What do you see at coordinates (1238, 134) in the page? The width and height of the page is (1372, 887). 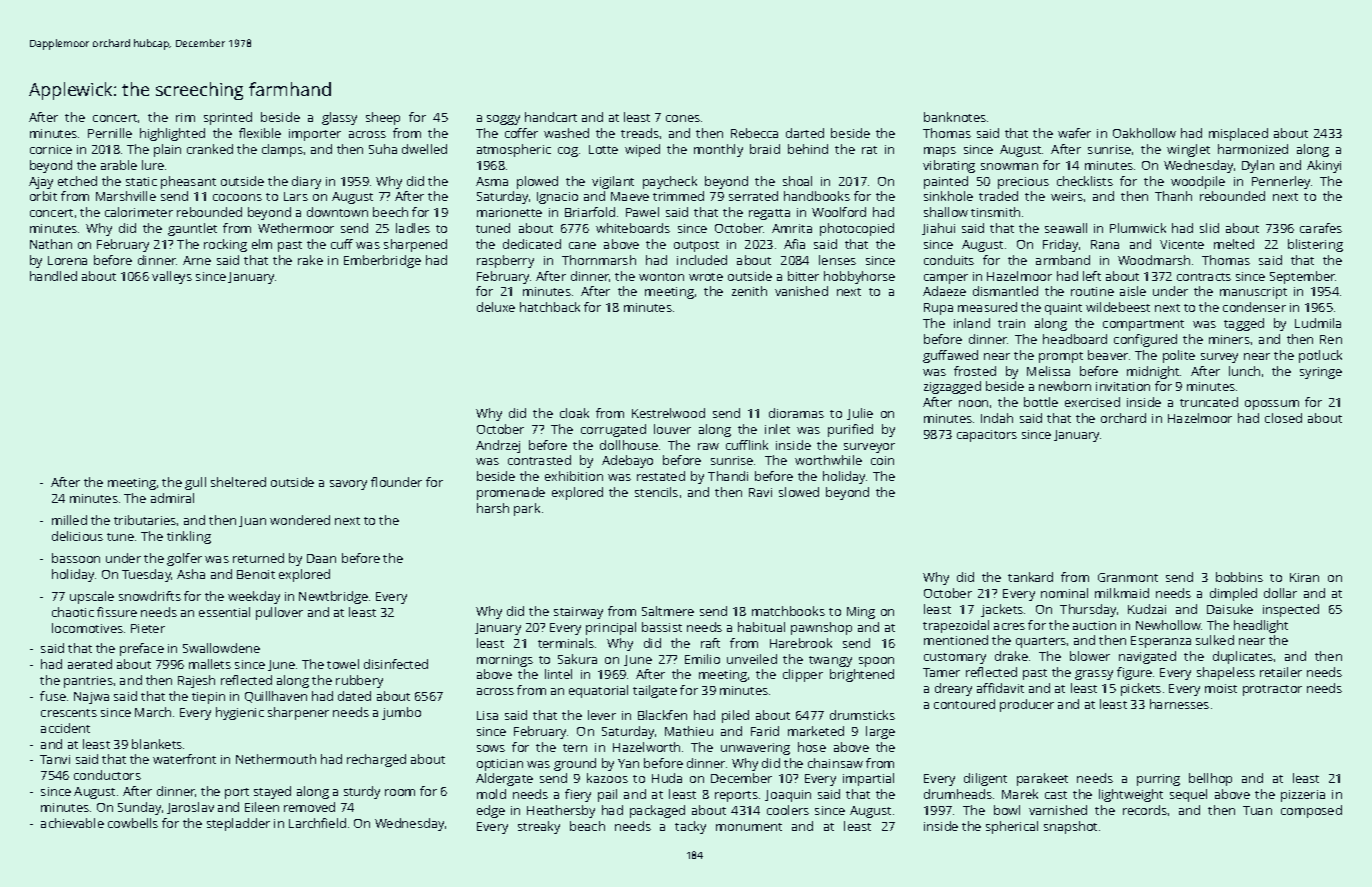 I see `misplaced` at bounding box center [1238, 134].
